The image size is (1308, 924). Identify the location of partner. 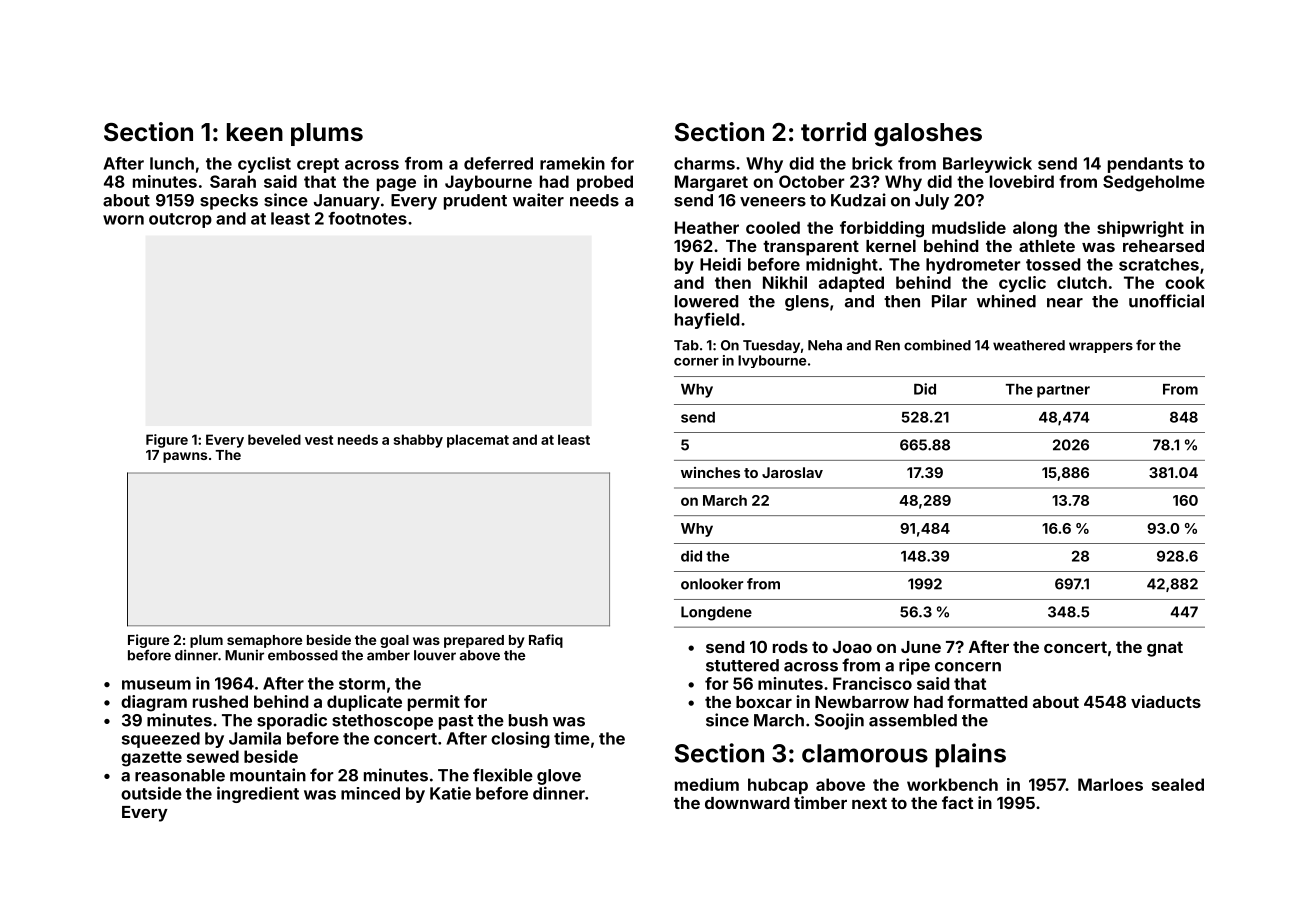
(1063, 391).
